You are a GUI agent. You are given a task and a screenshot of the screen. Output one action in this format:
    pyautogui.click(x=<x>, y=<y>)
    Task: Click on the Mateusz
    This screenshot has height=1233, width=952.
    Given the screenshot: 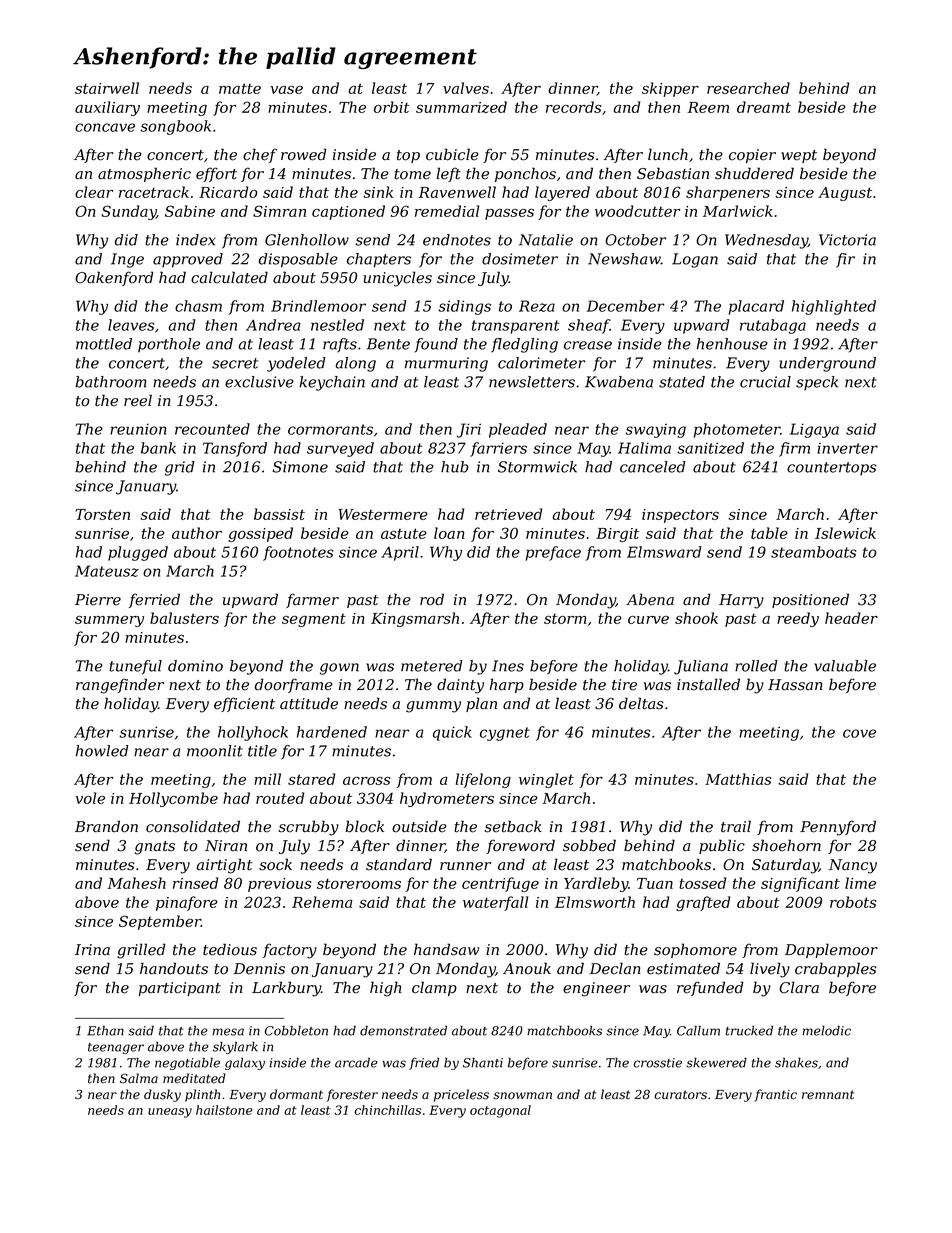 What is the action you would take?
    pyautogui.click(x=107, y=571)
